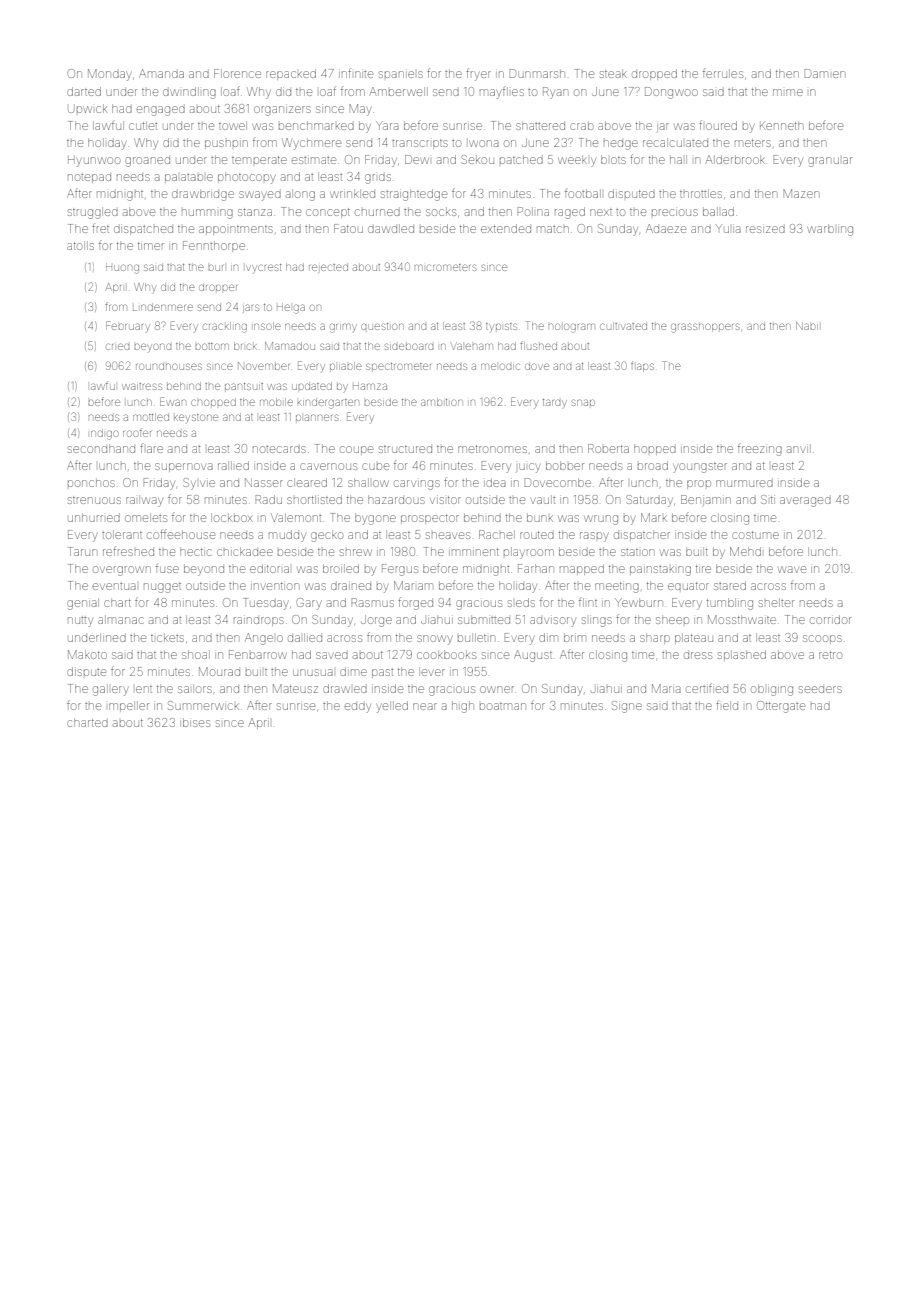 The image size is (924, 1308). Describe the element at coordinates (109, 75) in the document. I see `Monday` at that location.
